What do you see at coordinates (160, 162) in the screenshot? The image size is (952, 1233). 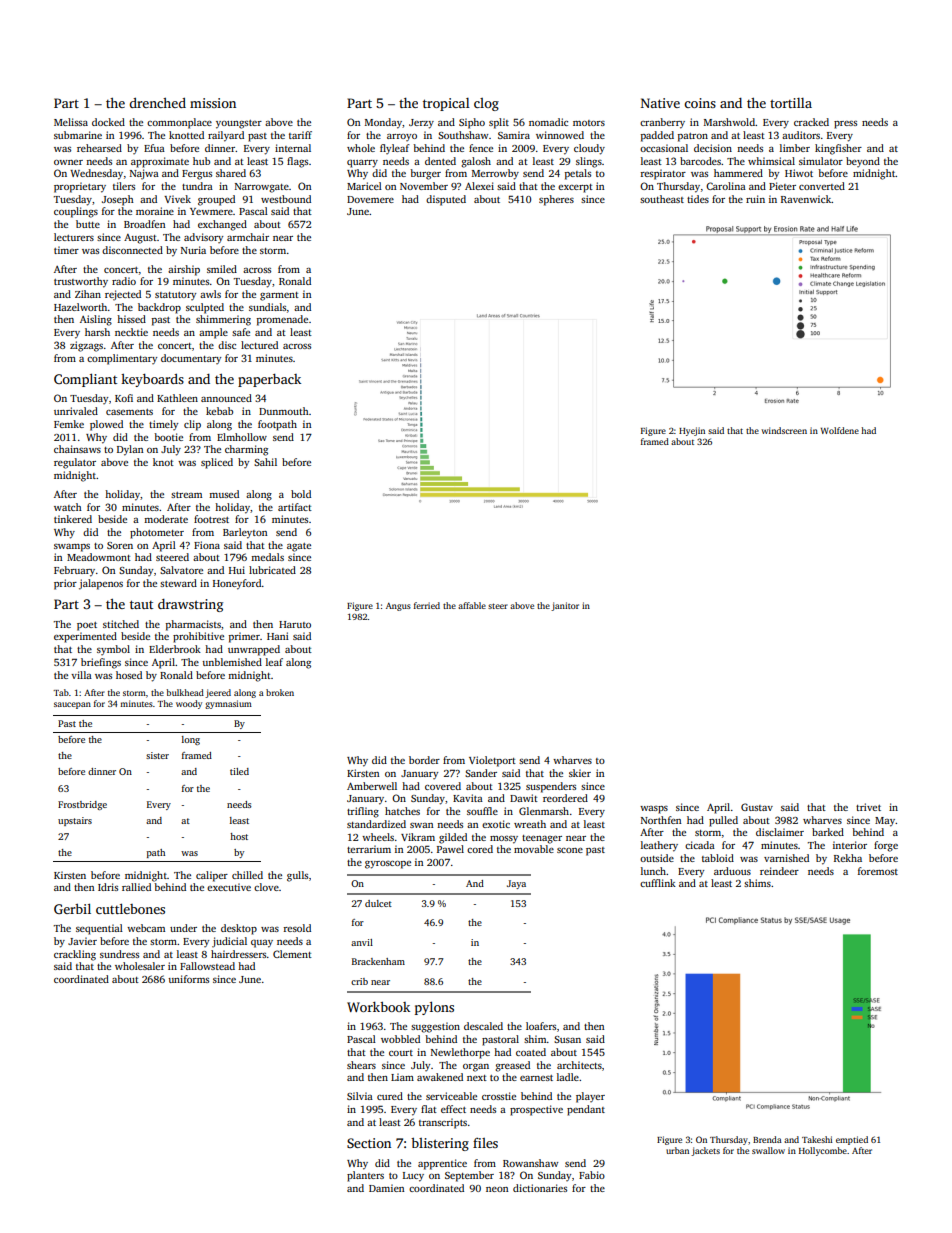 I see `approximate` at bounding box center [160, 162].
